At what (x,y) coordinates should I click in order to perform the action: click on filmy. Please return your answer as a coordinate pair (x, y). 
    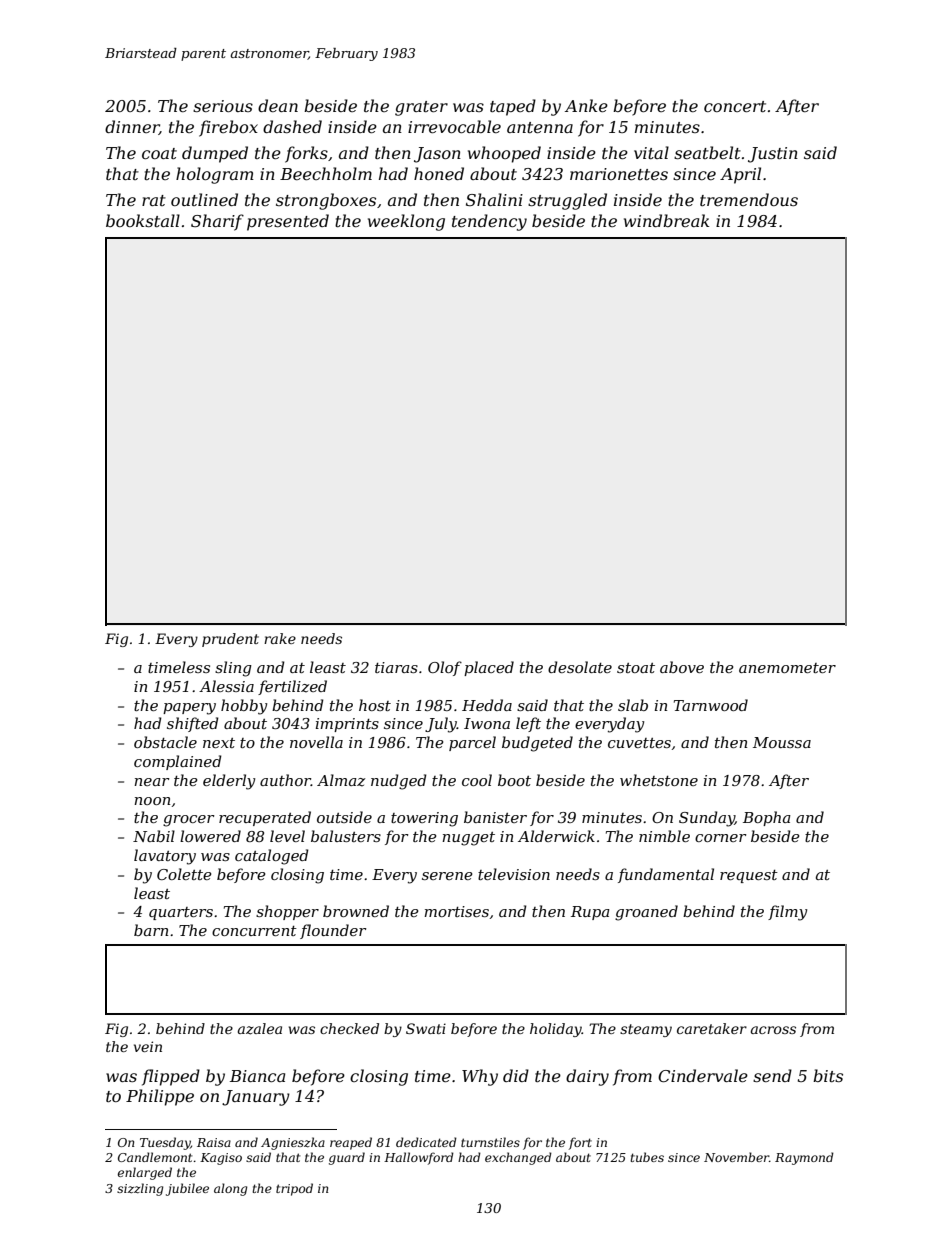
    Looking at the image, I should click on (787, 913).
